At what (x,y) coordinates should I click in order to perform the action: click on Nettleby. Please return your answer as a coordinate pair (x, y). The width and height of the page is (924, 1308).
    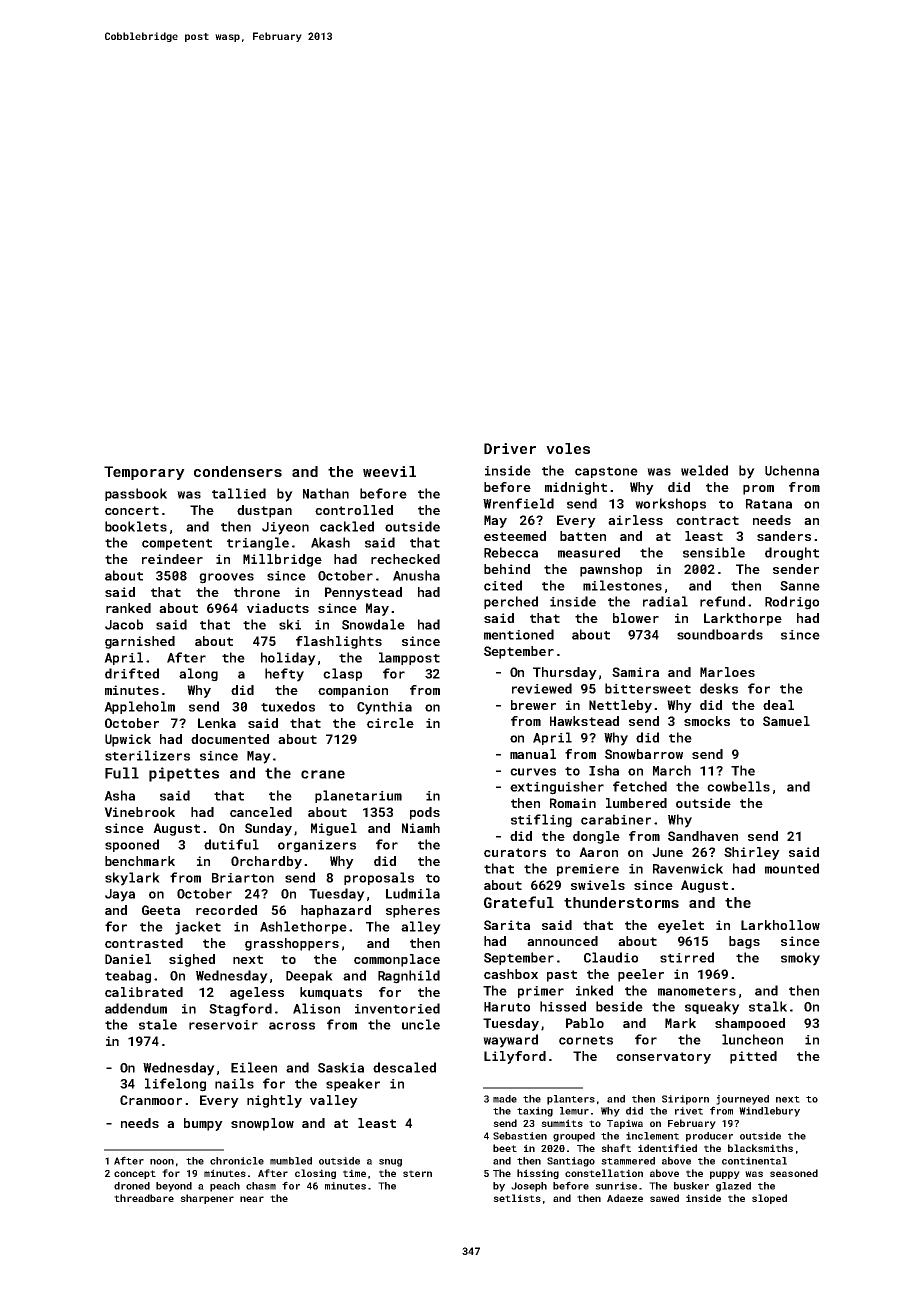
    Looking at the image, I should click on (620, 706).
